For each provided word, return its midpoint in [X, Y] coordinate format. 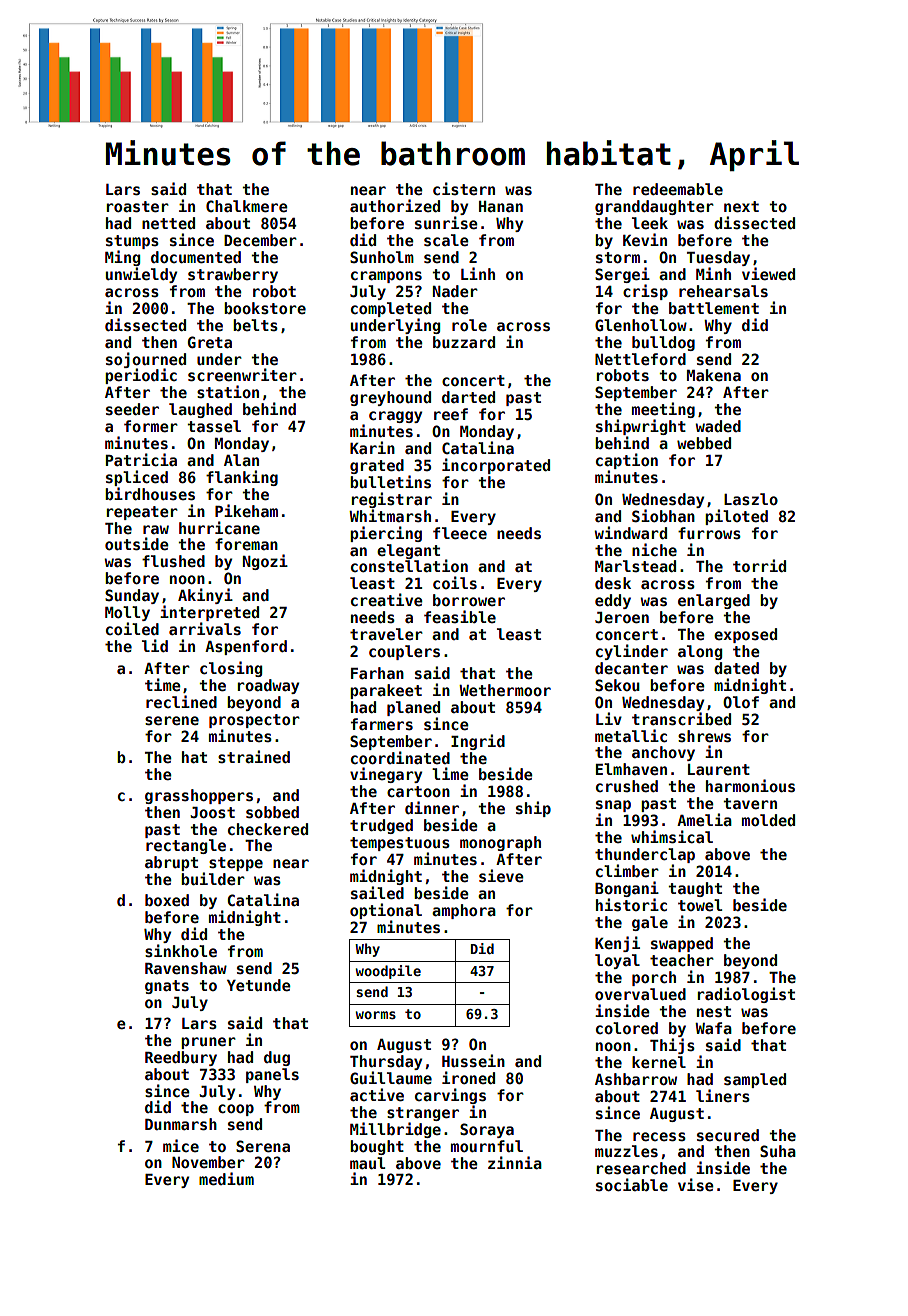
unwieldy [141, 275]
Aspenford [246, 647]
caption [627, 461]
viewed [768, 273]
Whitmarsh [390, 515]
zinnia [515, 1162]
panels [272, 1075]
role [469, 325]
